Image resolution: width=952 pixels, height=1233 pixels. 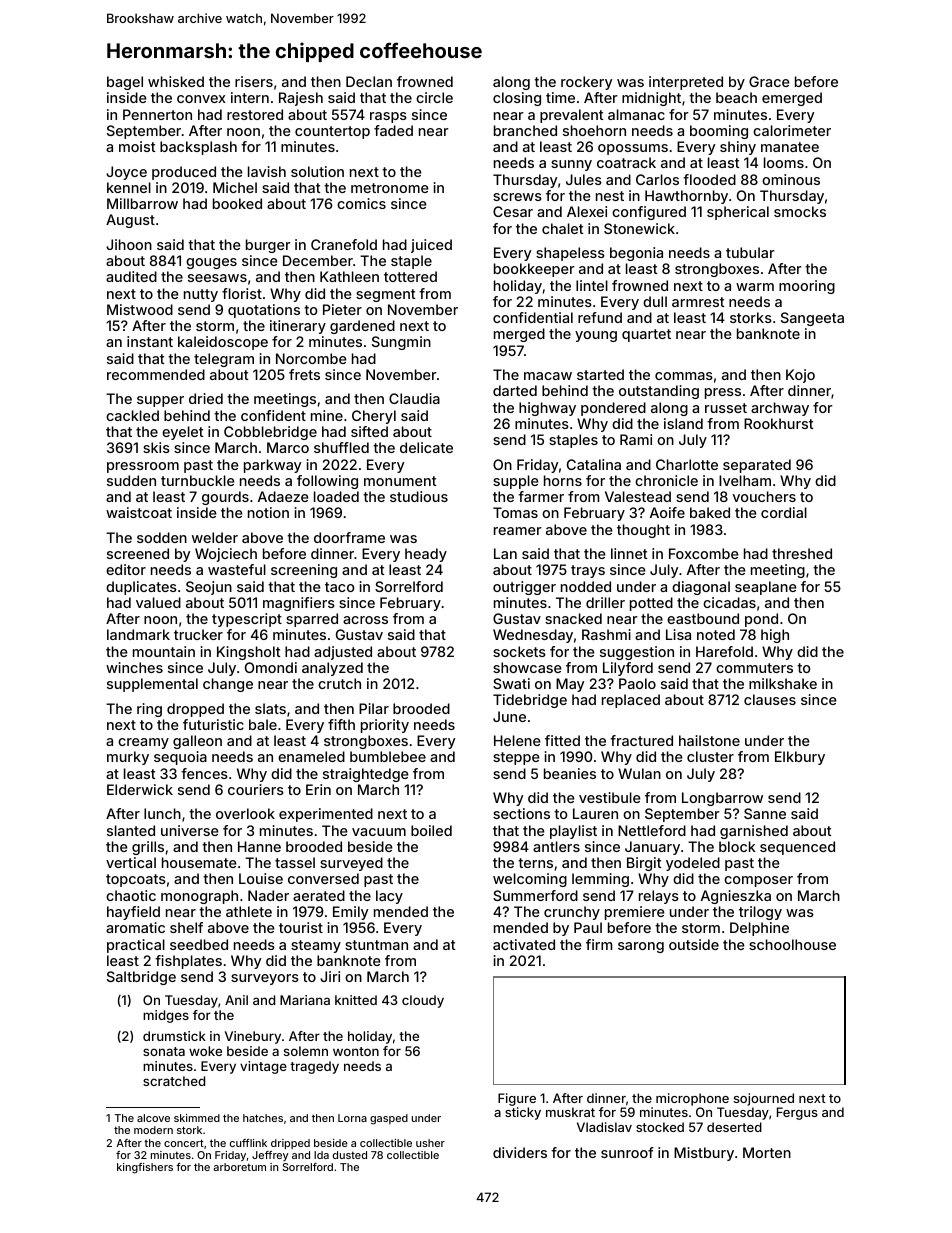 I want to click on Mistbury, so click(x=704, y=1154).
